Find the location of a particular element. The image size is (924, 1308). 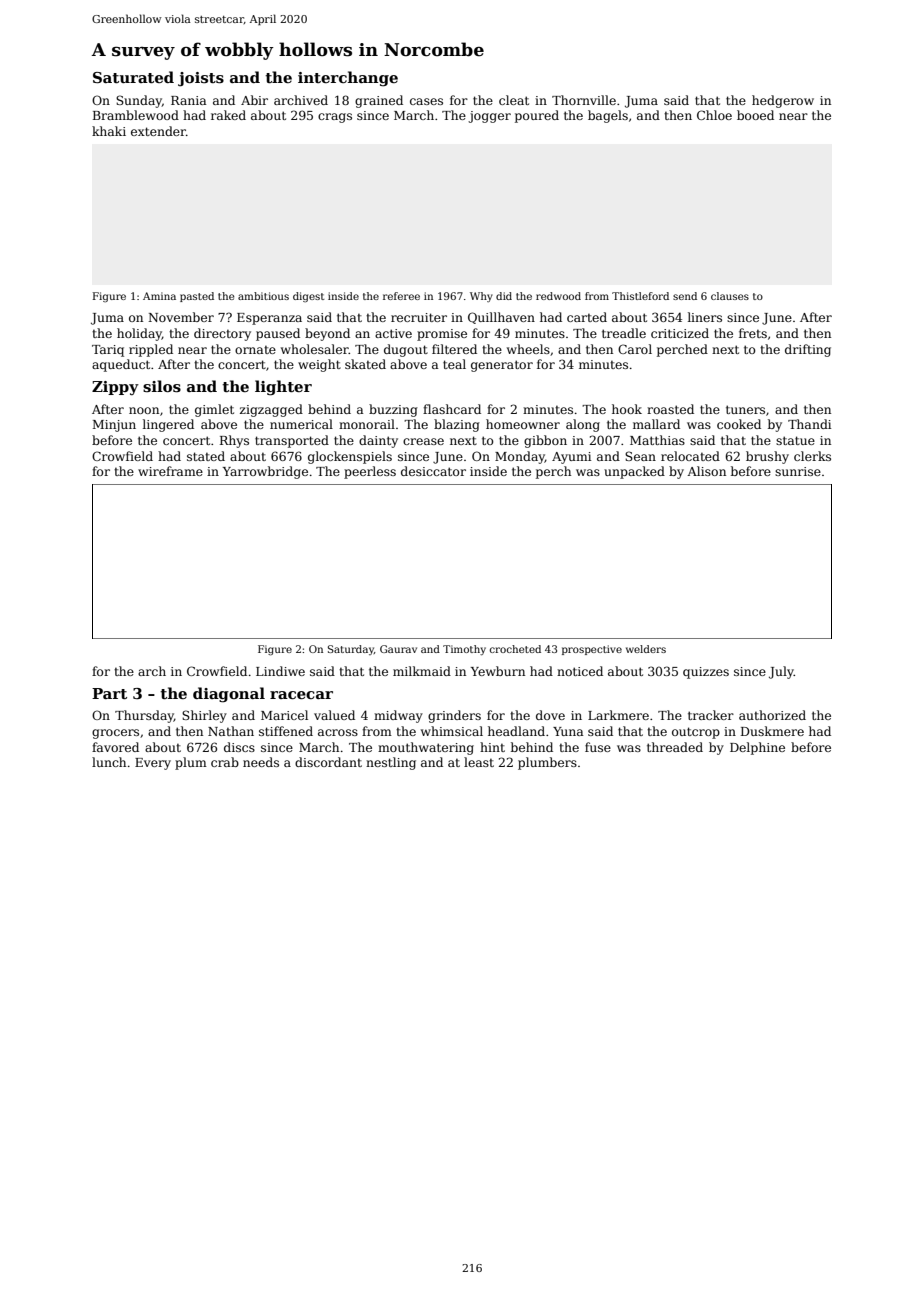

peerless is located at coordinates (370, 472).
